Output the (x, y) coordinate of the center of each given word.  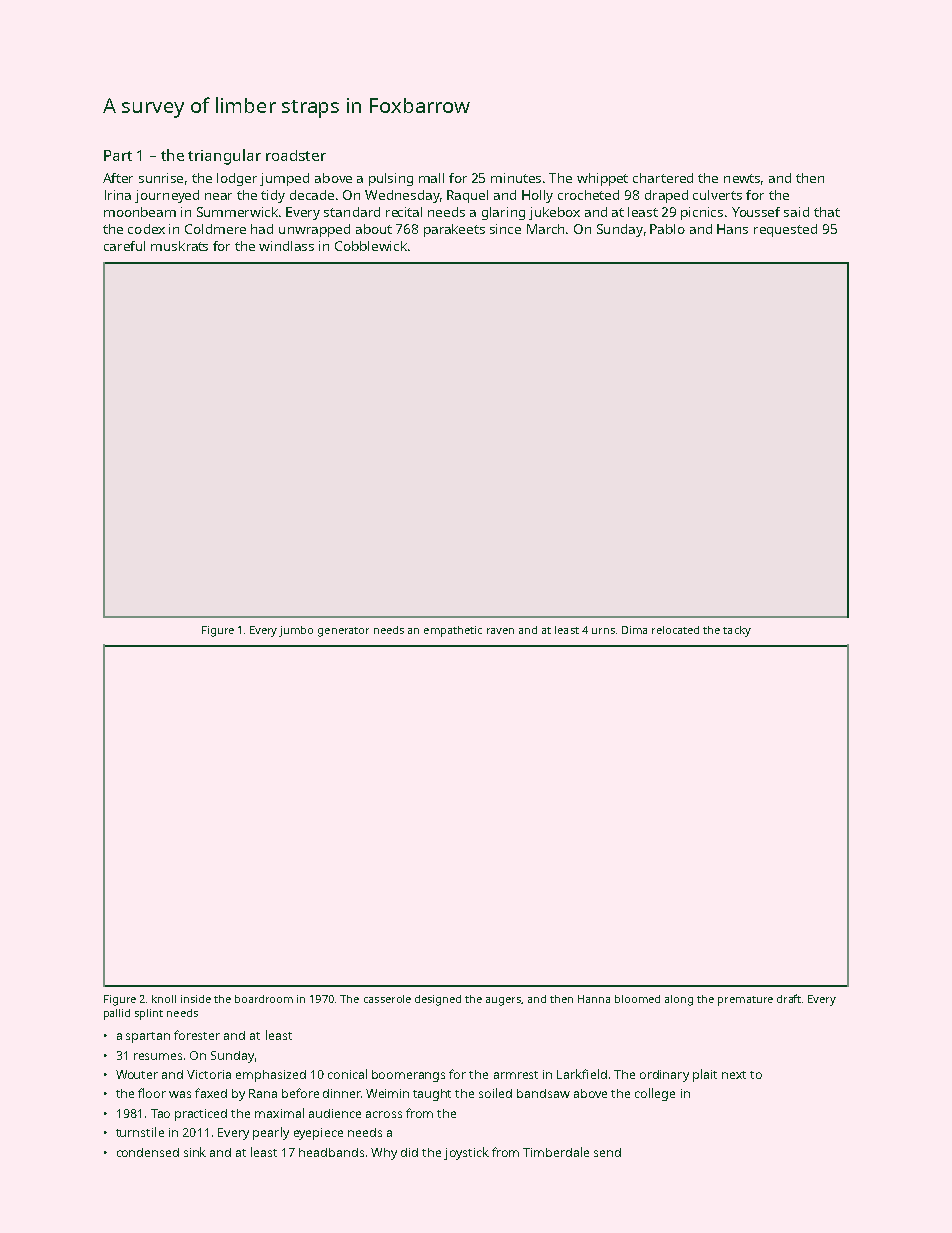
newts (742, 178)
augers (504, 1001)
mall (431, 178)
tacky (737, 631)
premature (745, 1001)
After (118, 178)
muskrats (179, 246)
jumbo (296, 631)
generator (343, 632)
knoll (164, 999)
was (180, 1094)
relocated (675, 630)
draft (789, 998)
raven (500, 631)
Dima (634, 630)
